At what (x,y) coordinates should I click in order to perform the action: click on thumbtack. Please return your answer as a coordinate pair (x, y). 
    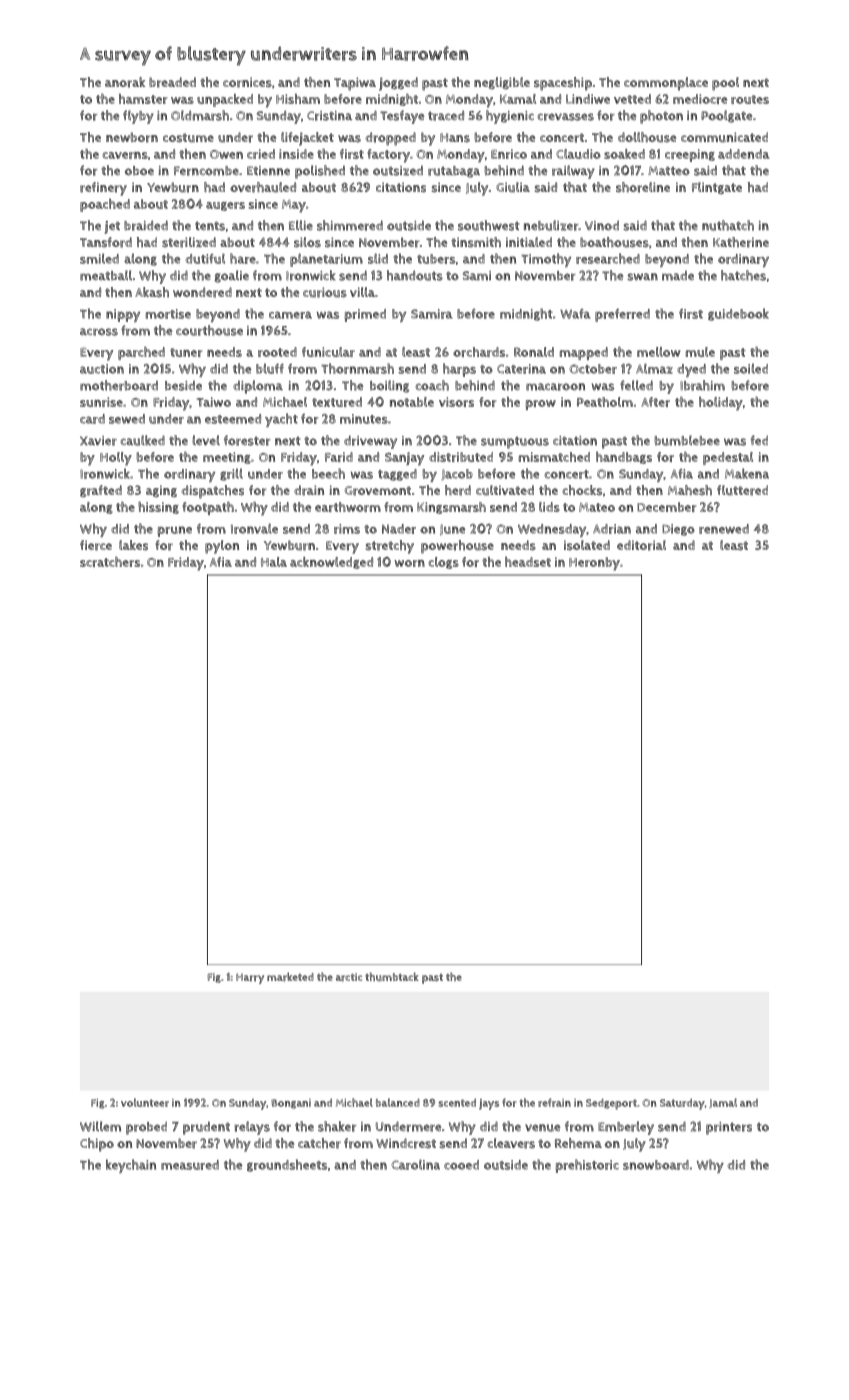
    Looking at the image, I should click on (392, 976).
